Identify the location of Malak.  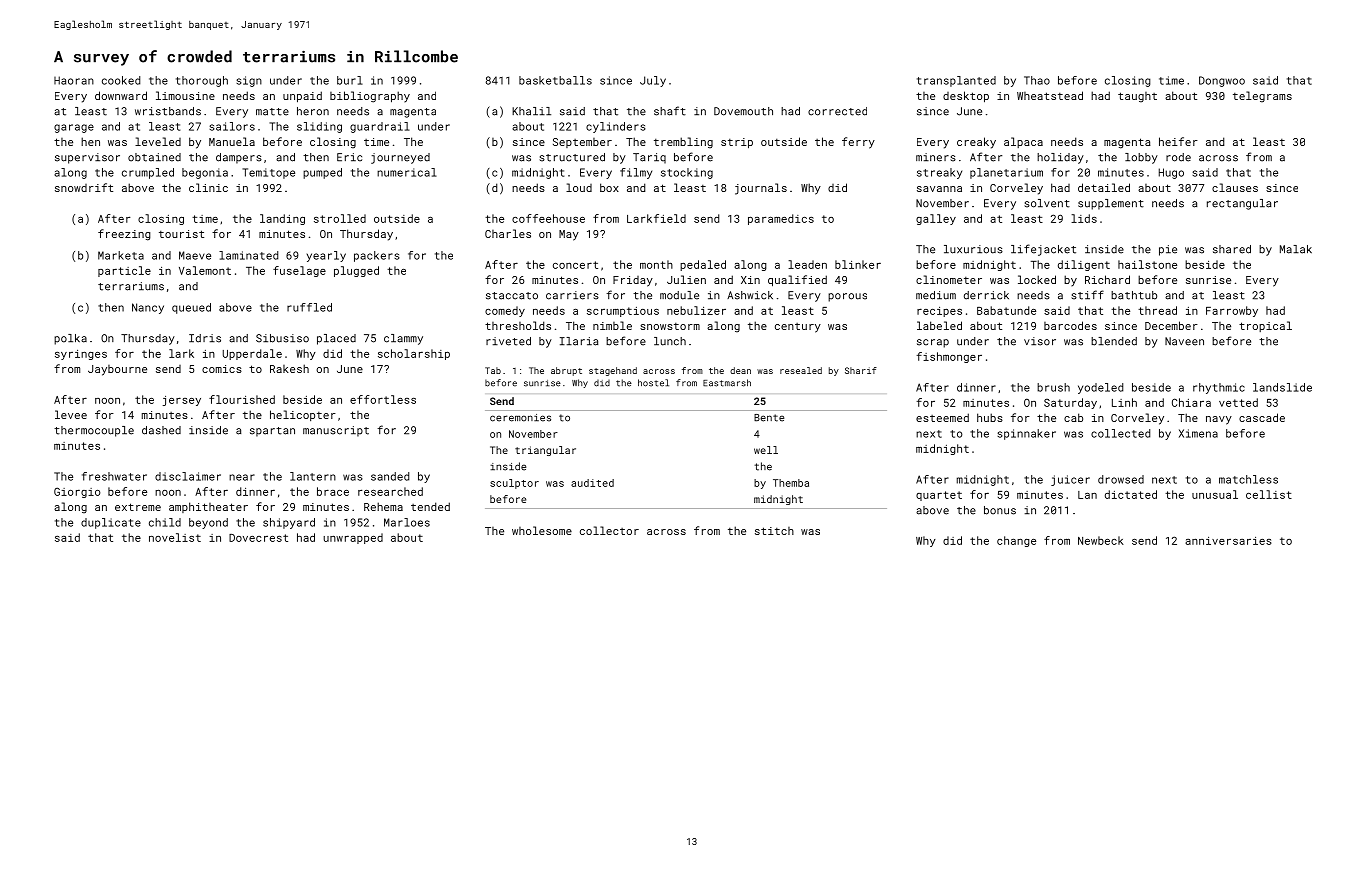
(1296, 249).
